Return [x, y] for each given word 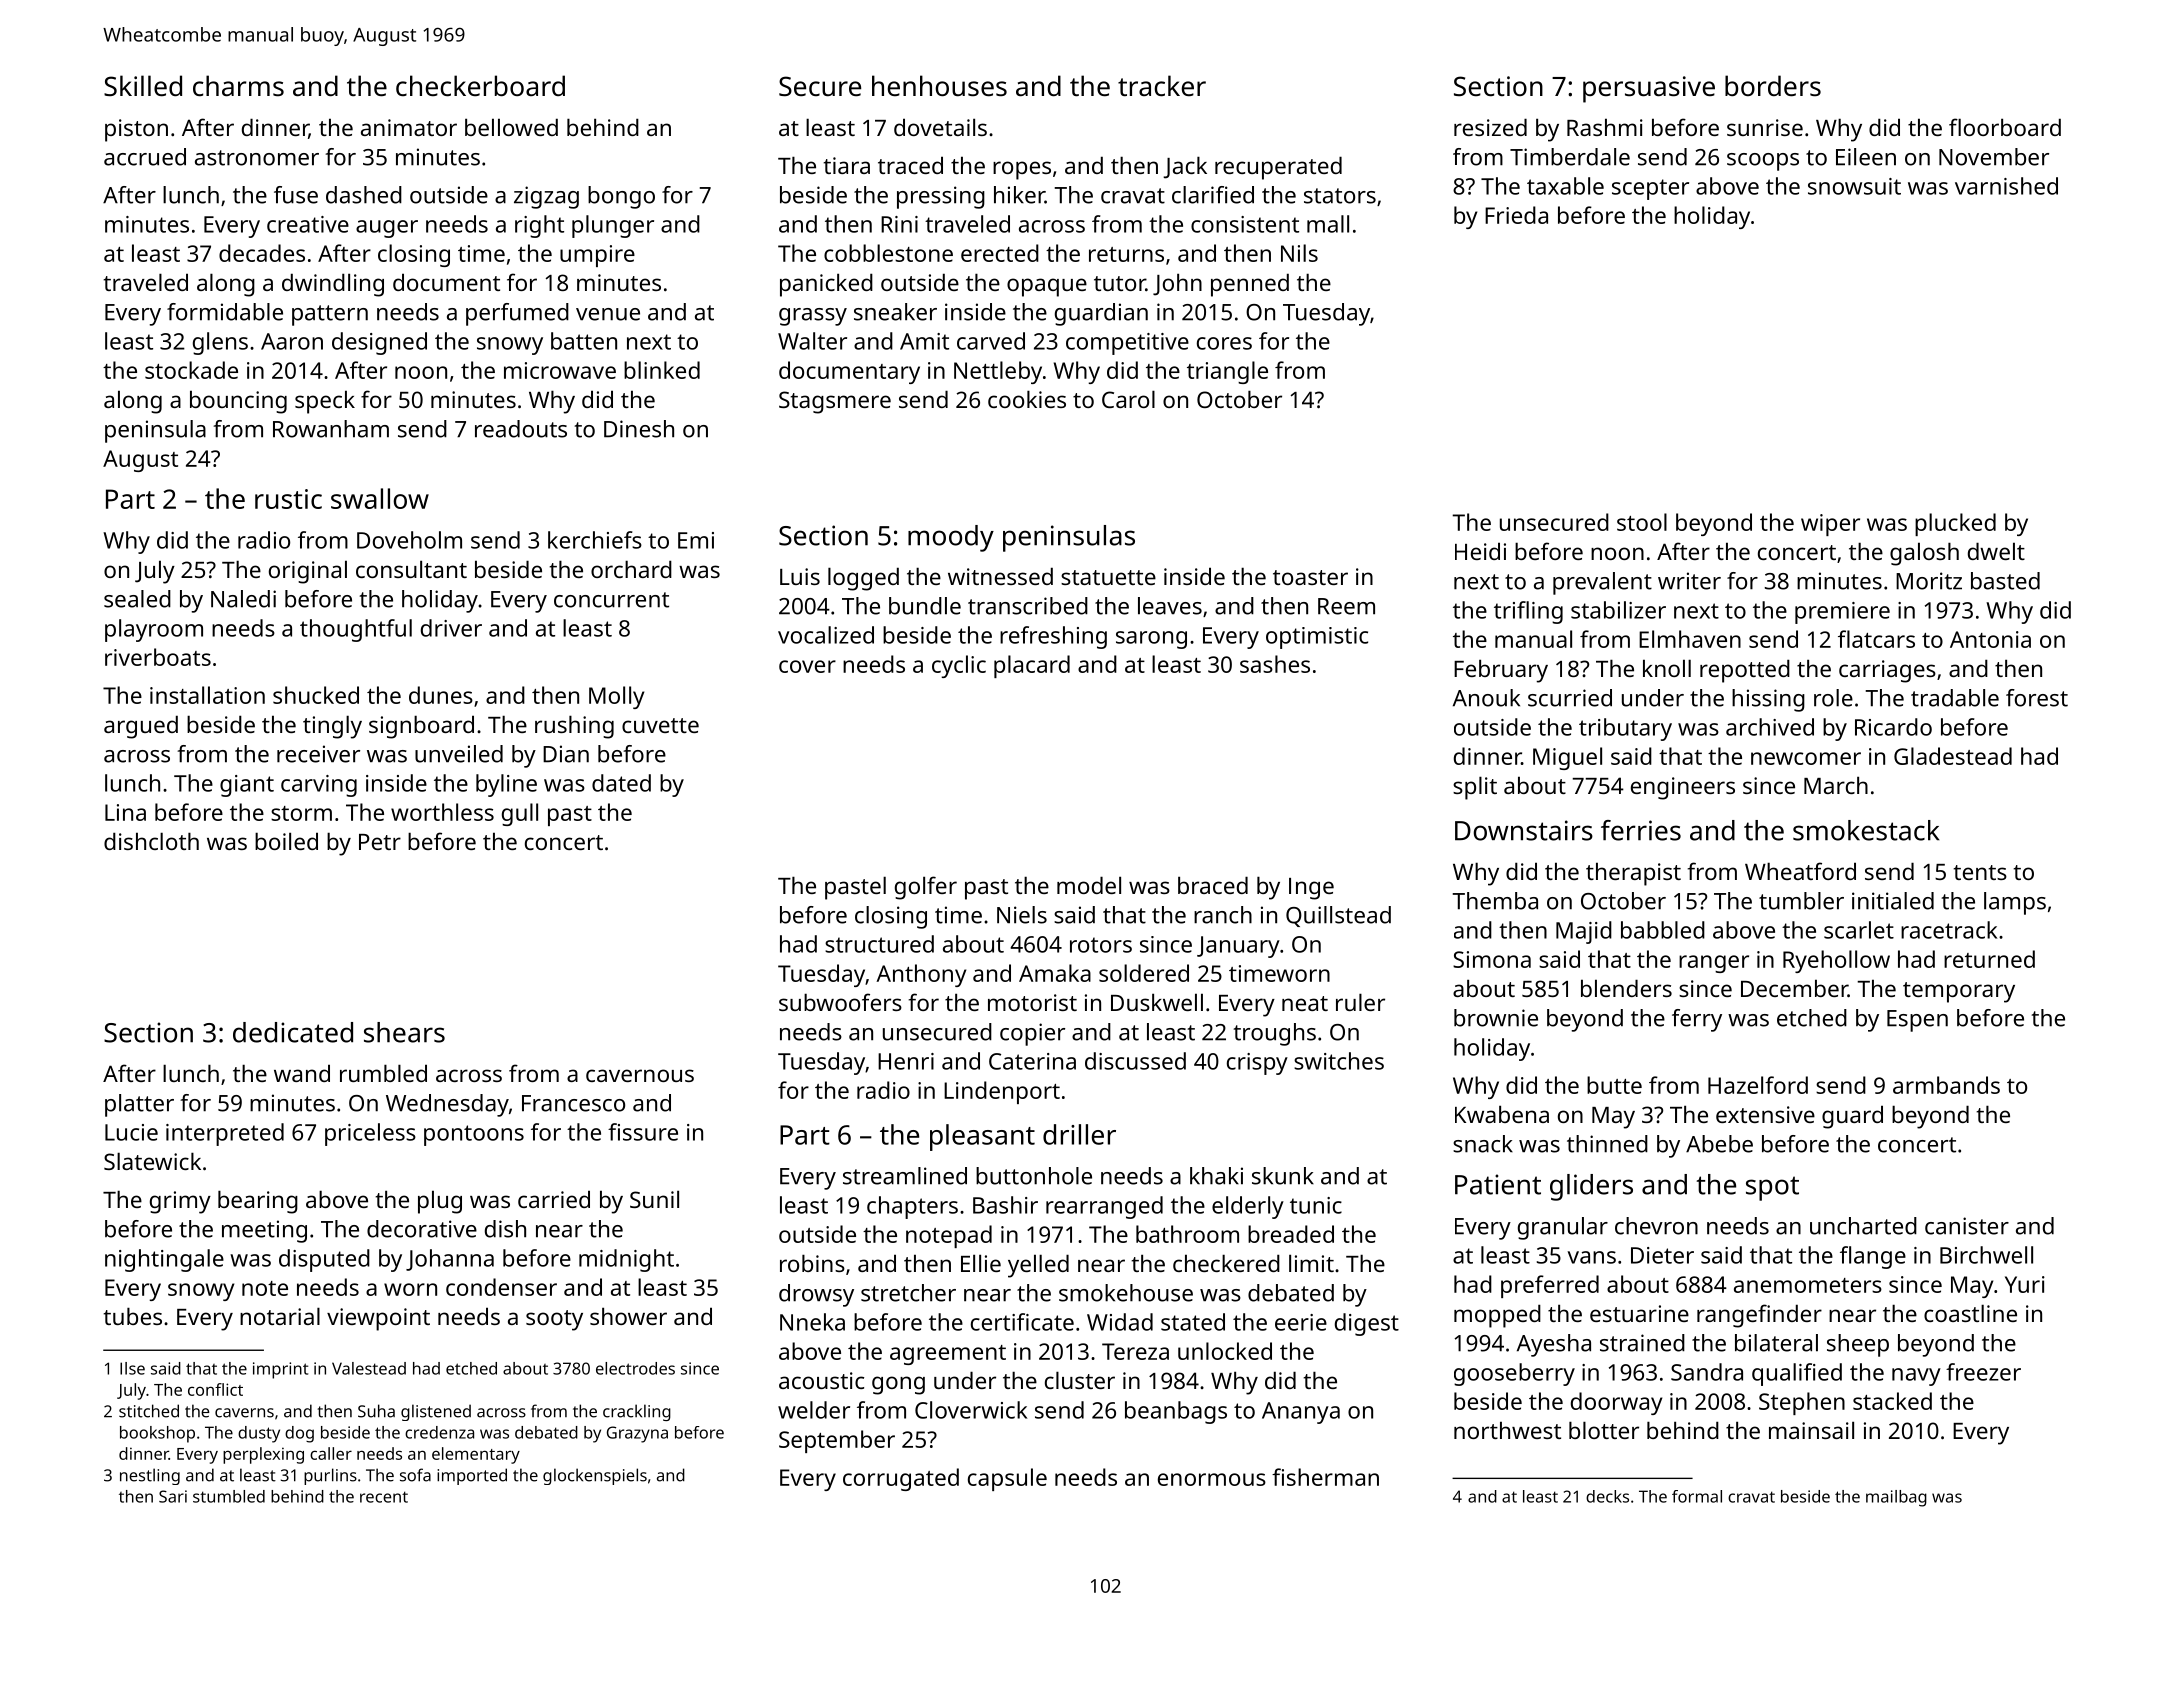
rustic [288, 499]
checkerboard [480, 86]
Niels [1022, 915]
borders [1773, 86]
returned [1989, 959]
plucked [1955, 524]
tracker [1162, 86]
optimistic [1317, 638]
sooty [554, 1320]
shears [404, 1032]
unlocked [1225, 1351]
